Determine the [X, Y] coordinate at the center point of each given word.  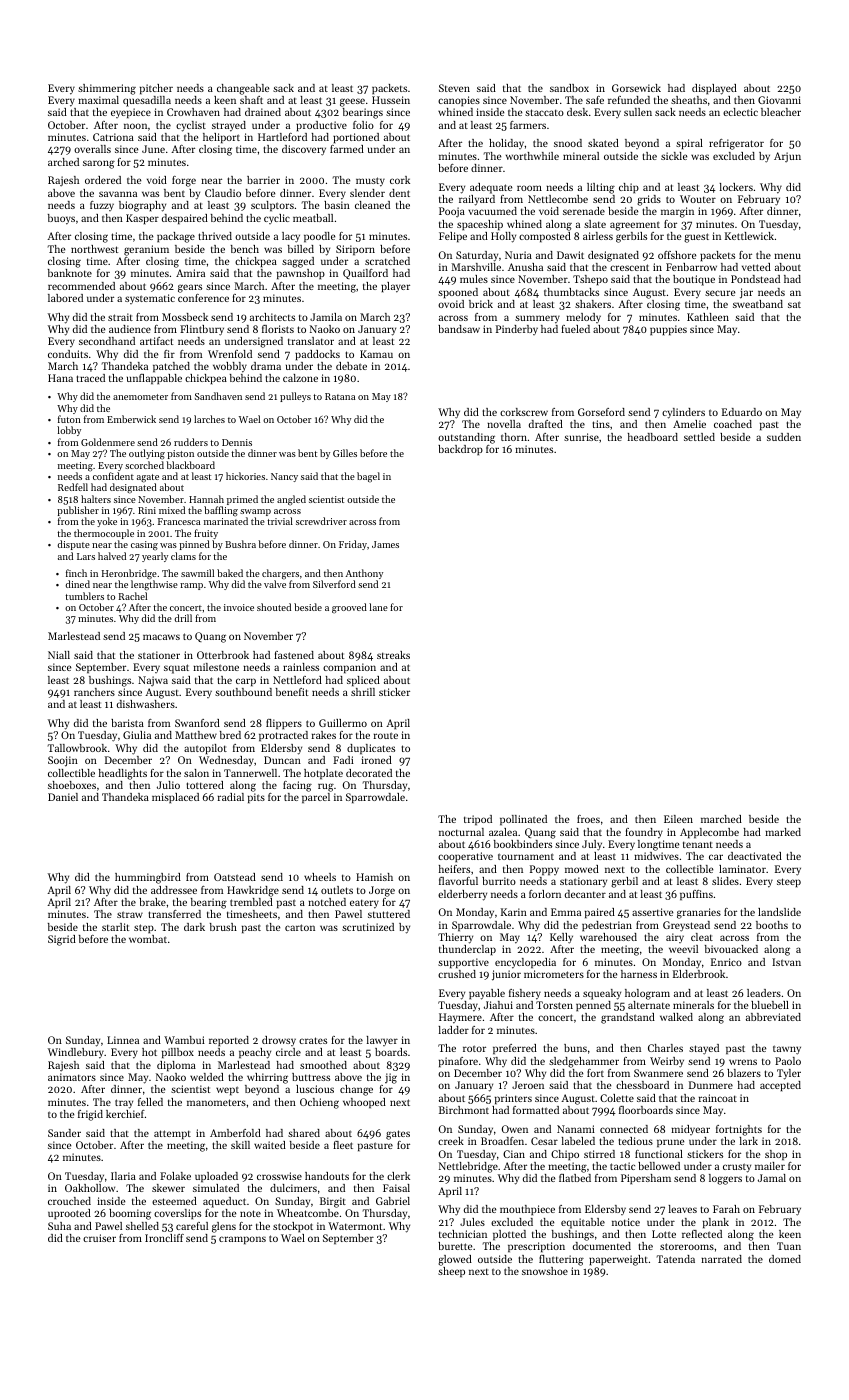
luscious [315, 1089]
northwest [94, 249]
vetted [756, 267]
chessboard [642, 1085]
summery [537, 319]
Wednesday [226, 761]
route [386, 735]
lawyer [382, 1041]
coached [733, 424]
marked [783, 832]
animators [72, 1077]
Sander [64, 1133]
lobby [69, 431]
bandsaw [459, 329]
